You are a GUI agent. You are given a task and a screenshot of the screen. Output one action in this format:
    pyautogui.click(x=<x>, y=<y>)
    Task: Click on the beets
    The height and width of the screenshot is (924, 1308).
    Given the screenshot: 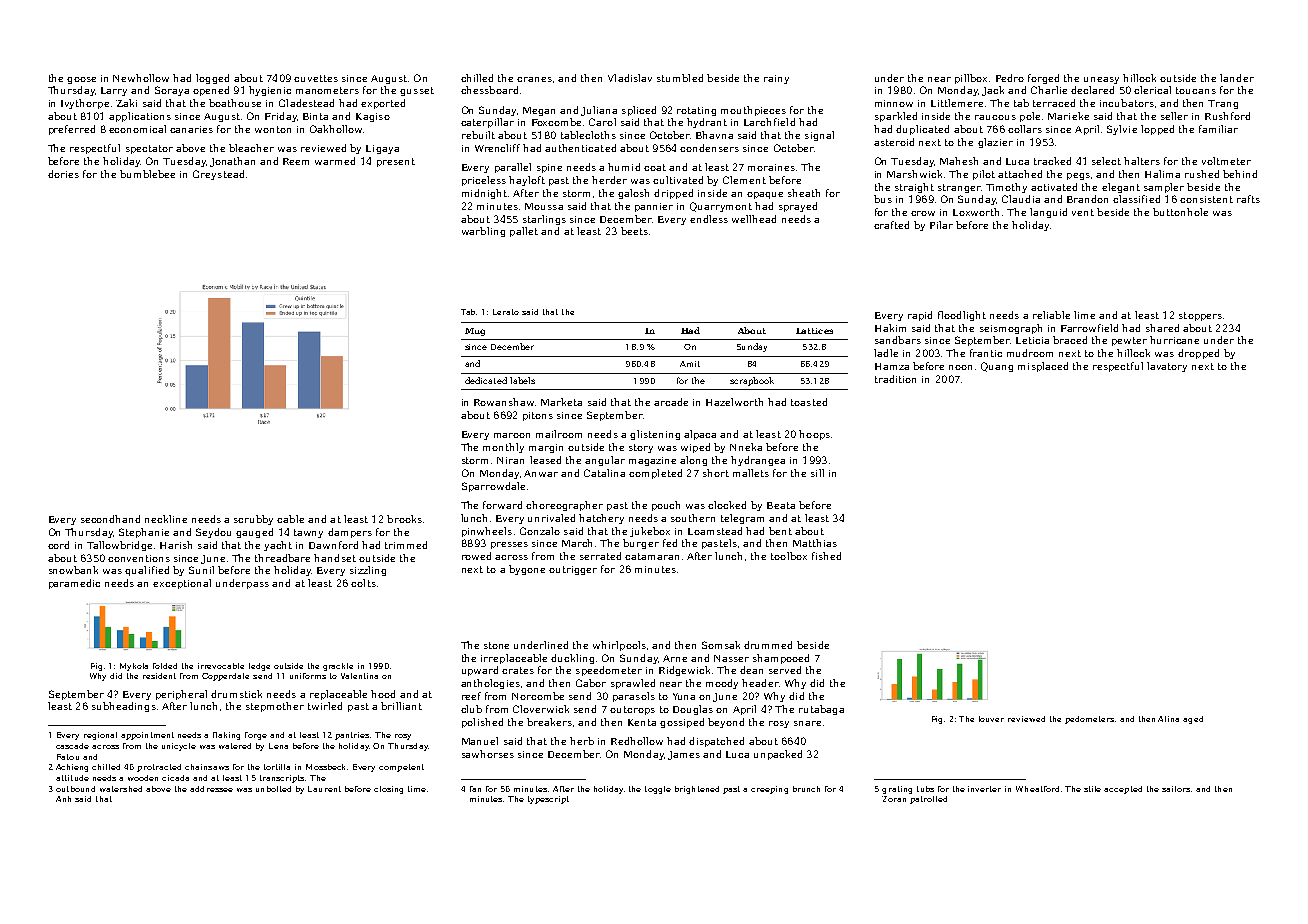 What is the action you would take?
    pyautogui.click(x=634, y=231)
